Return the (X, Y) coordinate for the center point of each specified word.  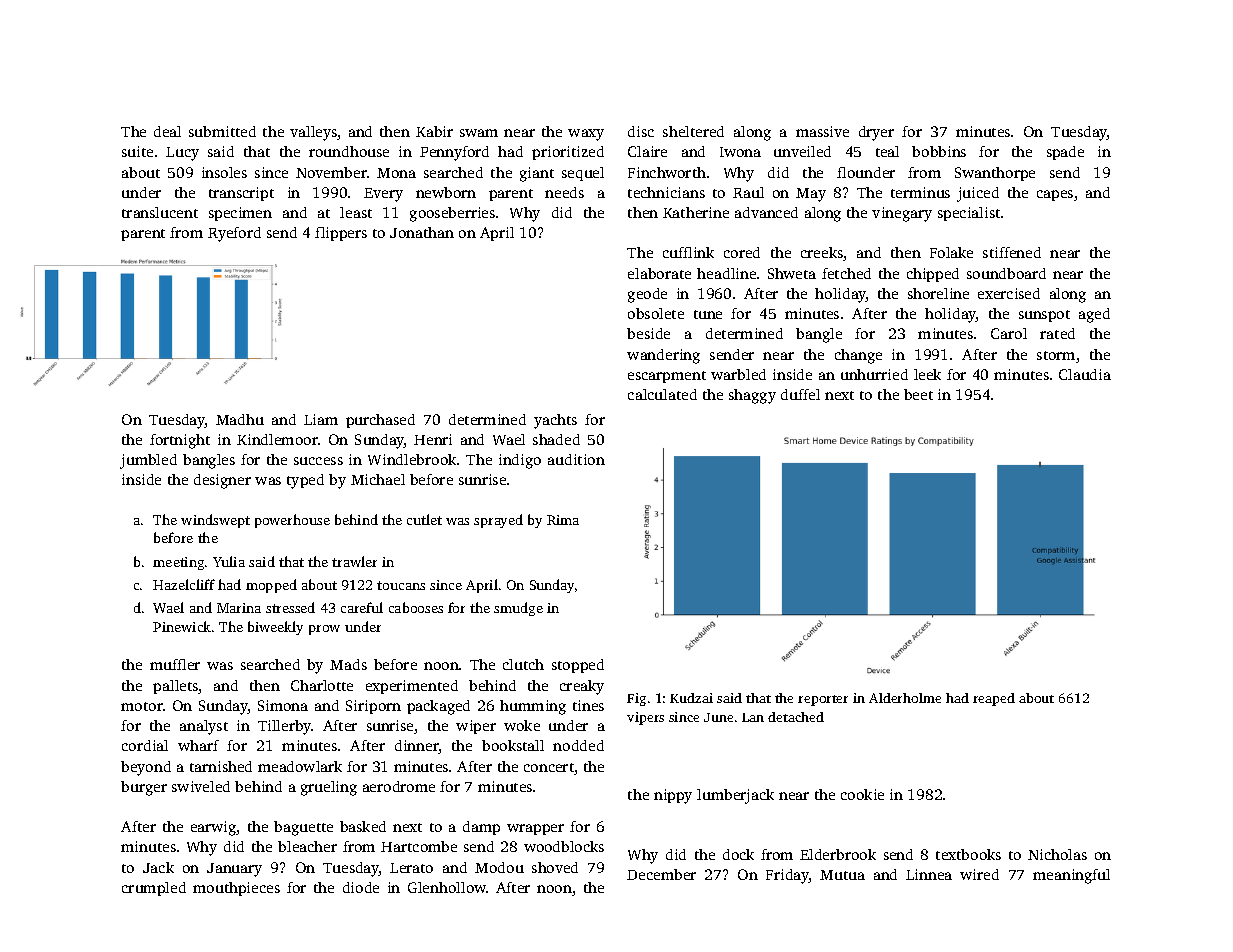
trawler (354, 561)
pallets (176, 687)
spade (1065, 153)
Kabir (434, 131)
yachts (555, 421)
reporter (823, 700)
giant (537, 174)
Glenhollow (447, 887)
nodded (578, 745)
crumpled (154, 889)
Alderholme (905, 698)
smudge (518, 609)
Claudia (1085, 374)
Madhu (240, 419)
